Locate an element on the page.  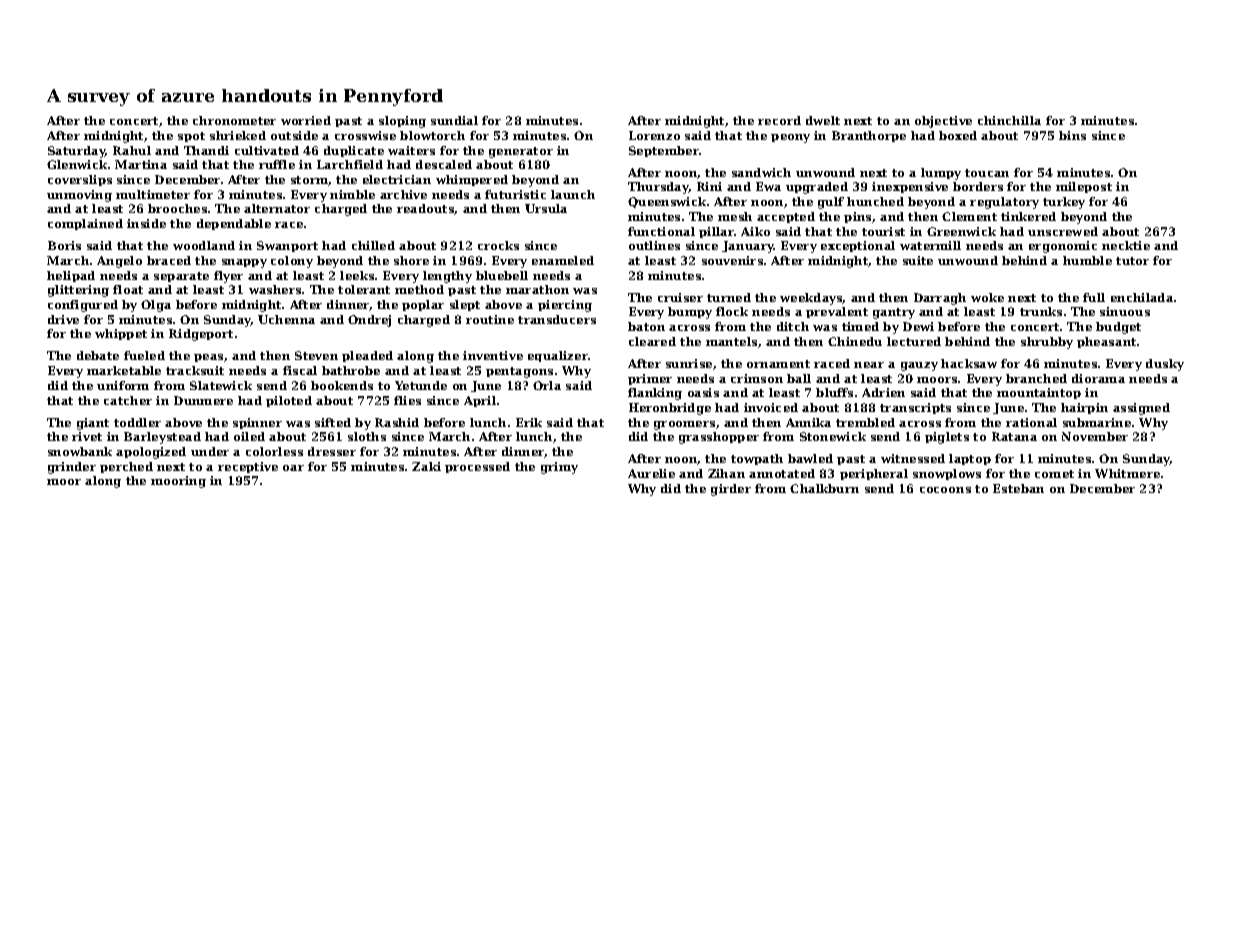
Ratana is located at coordinates (1014, 436).
